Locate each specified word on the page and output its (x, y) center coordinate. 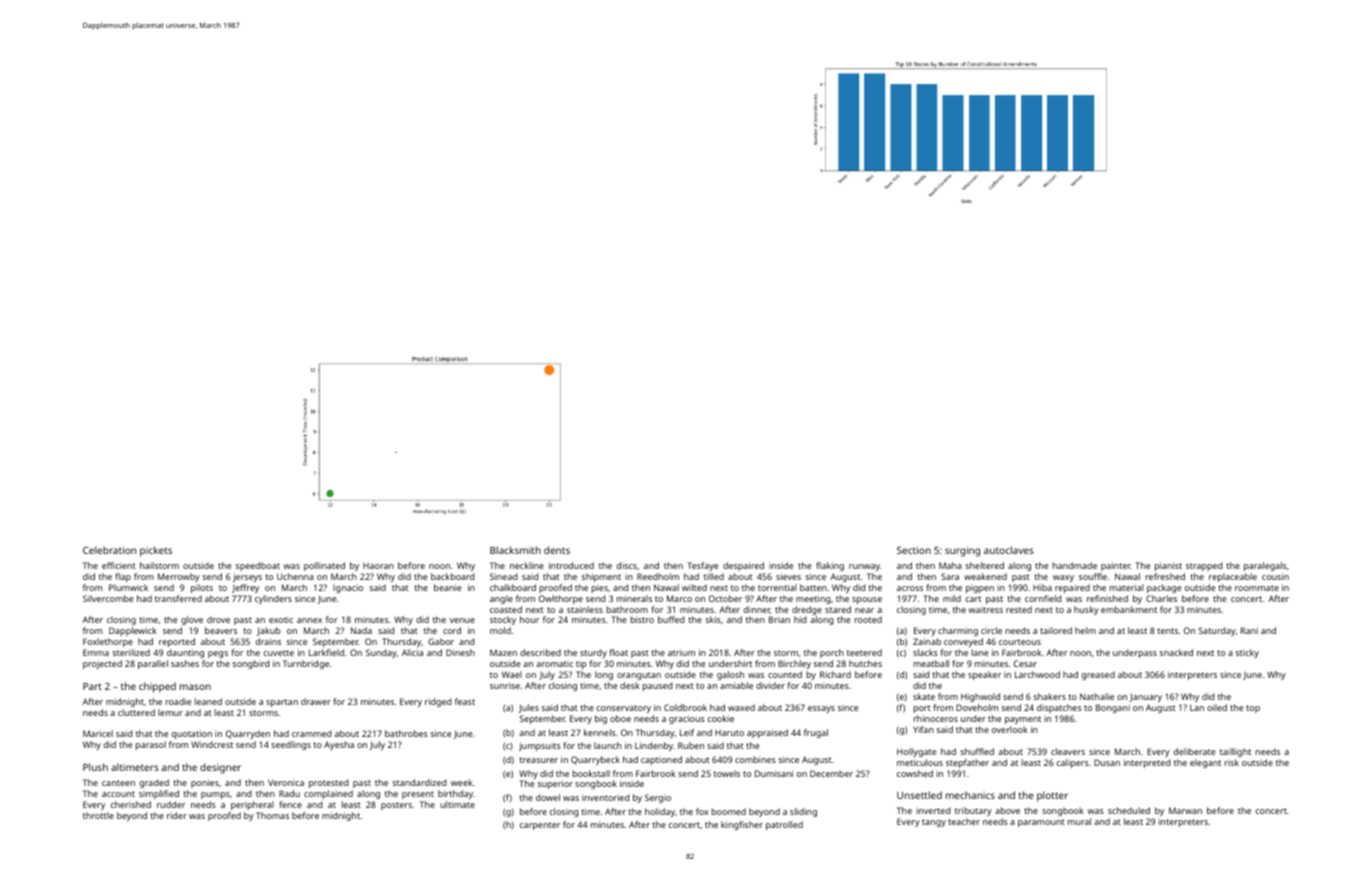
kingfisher (742, 825)
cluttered (136, 712)
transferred (178, 598)
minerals (634, 598)
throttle (98, 815)
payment (1023, 720)
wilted (694, 587)
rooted (868, 619)
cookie (721, 718)
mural (1079, 821)
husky (1086, 610)
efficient (119, 565)
